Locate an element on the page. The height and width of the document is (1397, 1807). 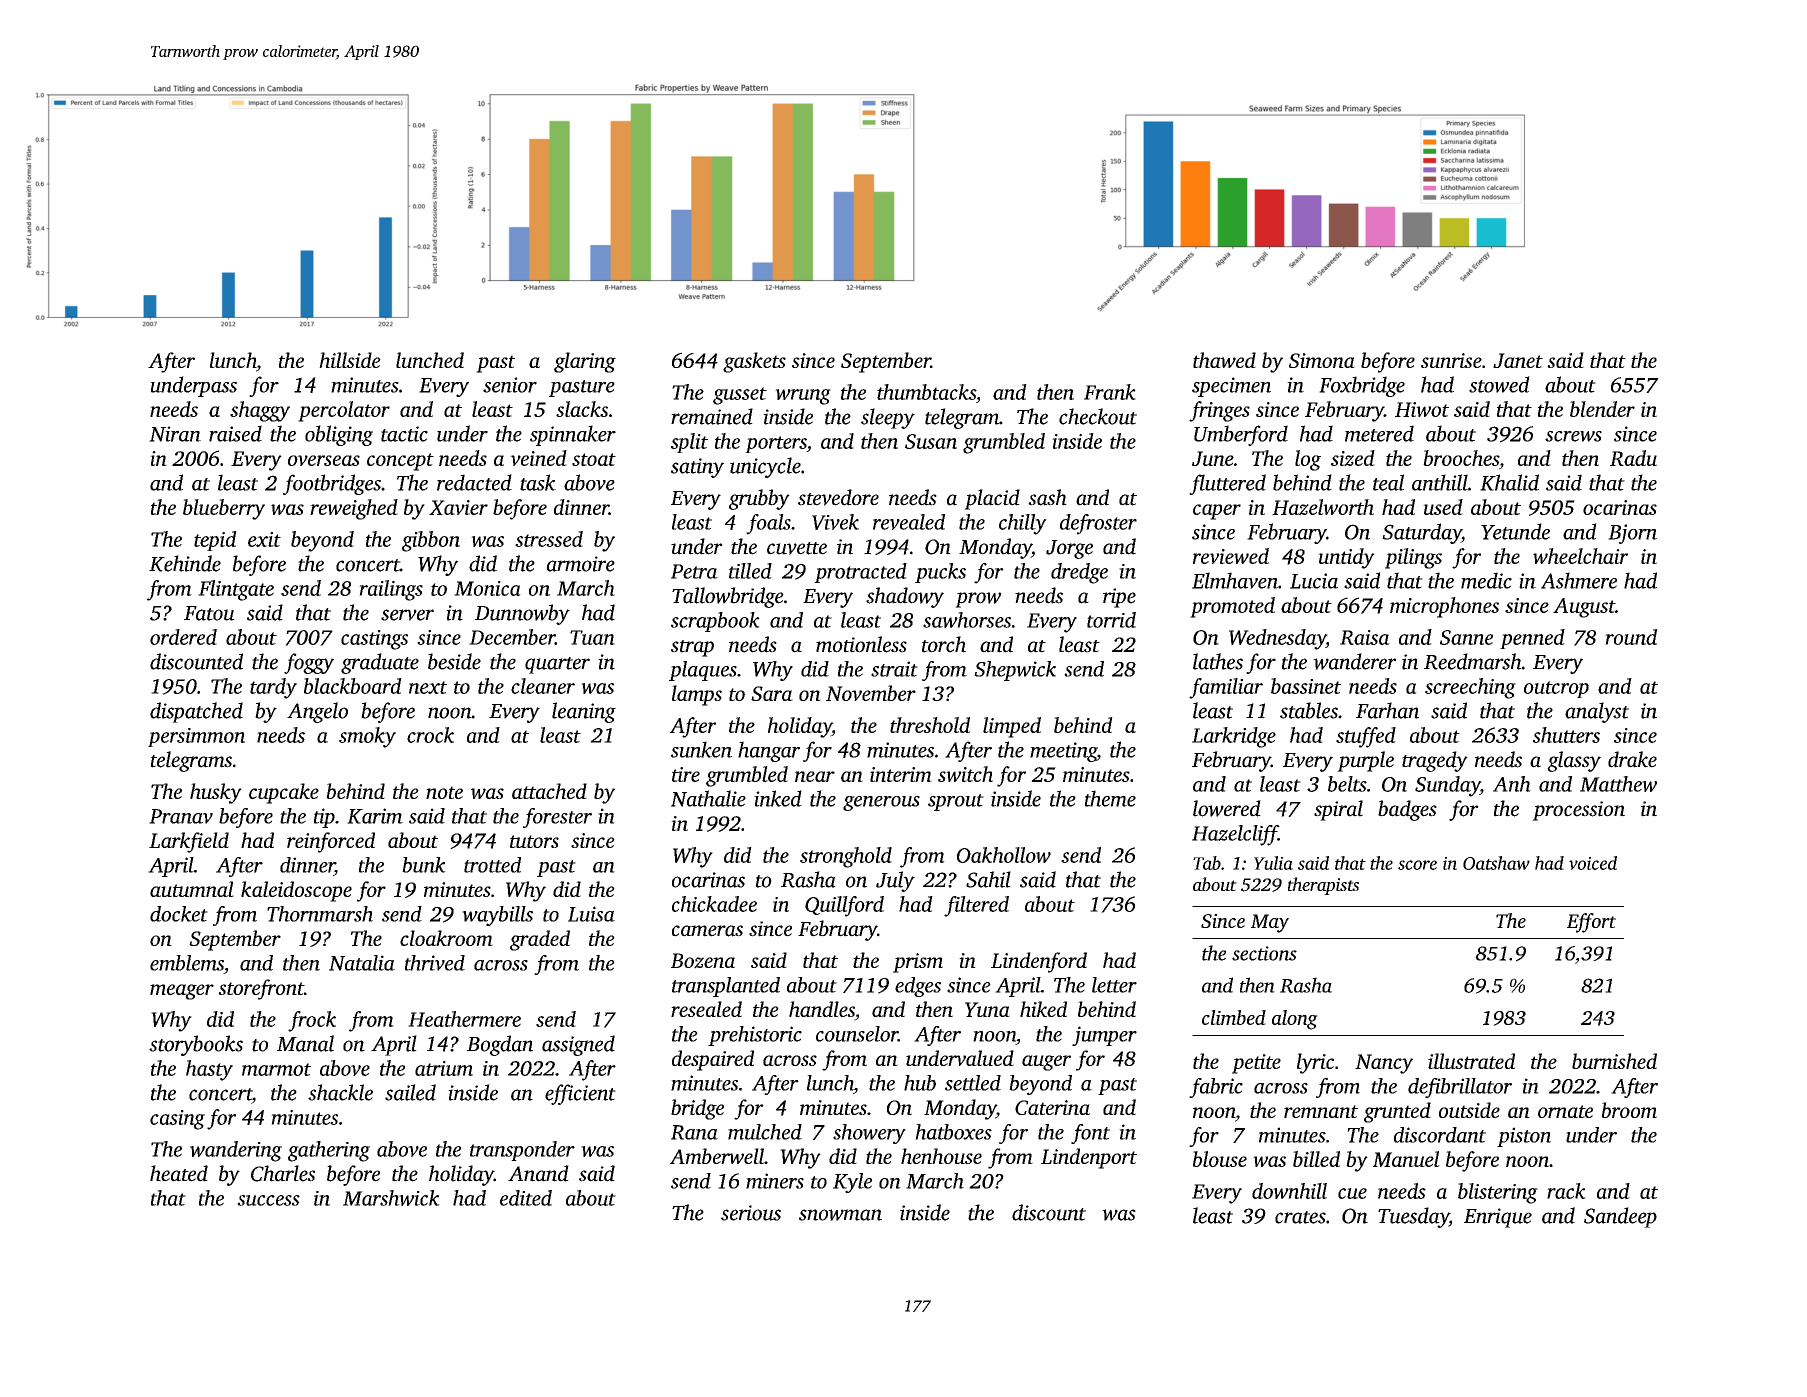
tip is located at coordinates (324, 818).
